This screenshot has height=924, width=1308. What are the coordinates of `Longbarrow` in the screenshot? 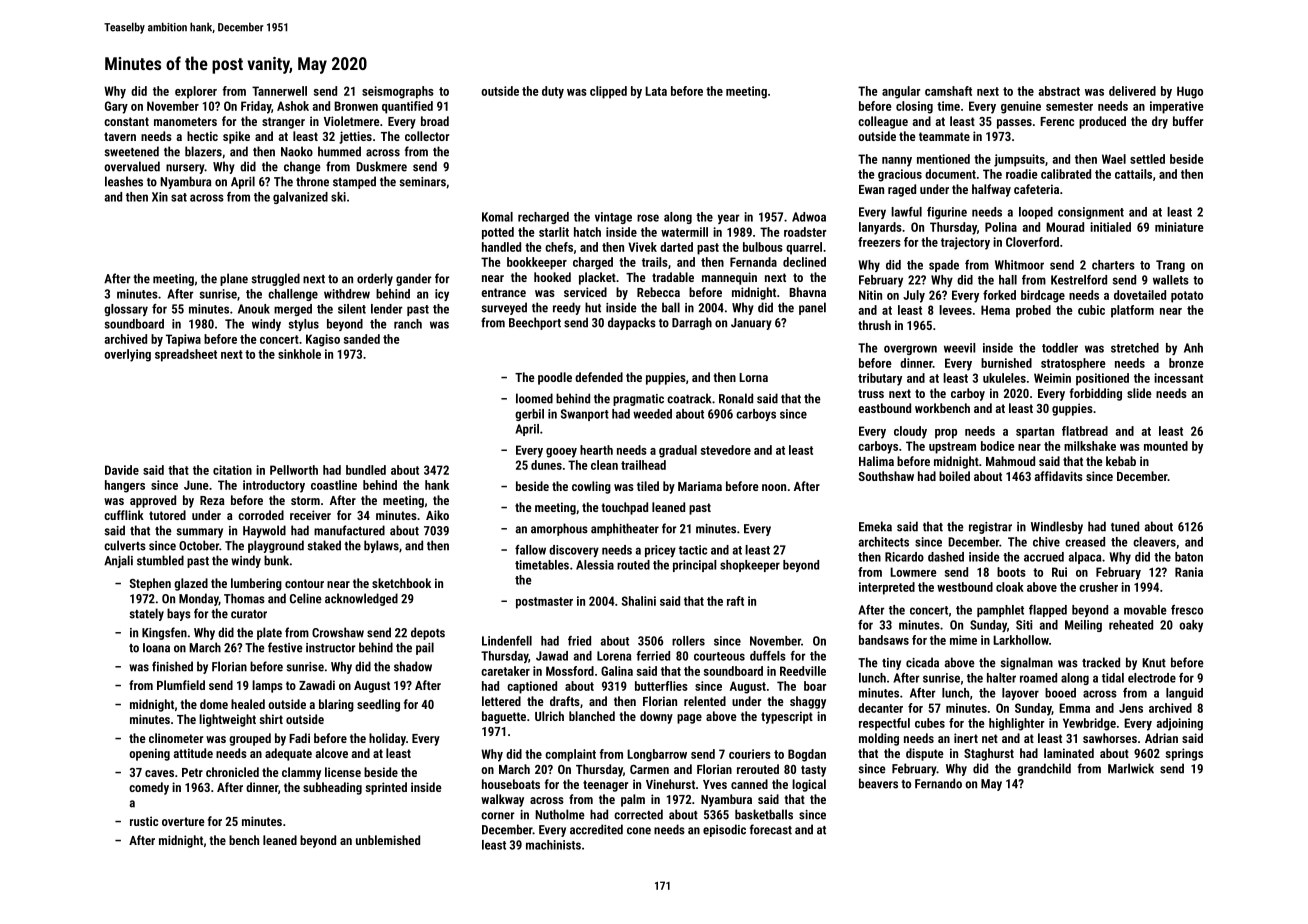 It's located at (657, 755).
